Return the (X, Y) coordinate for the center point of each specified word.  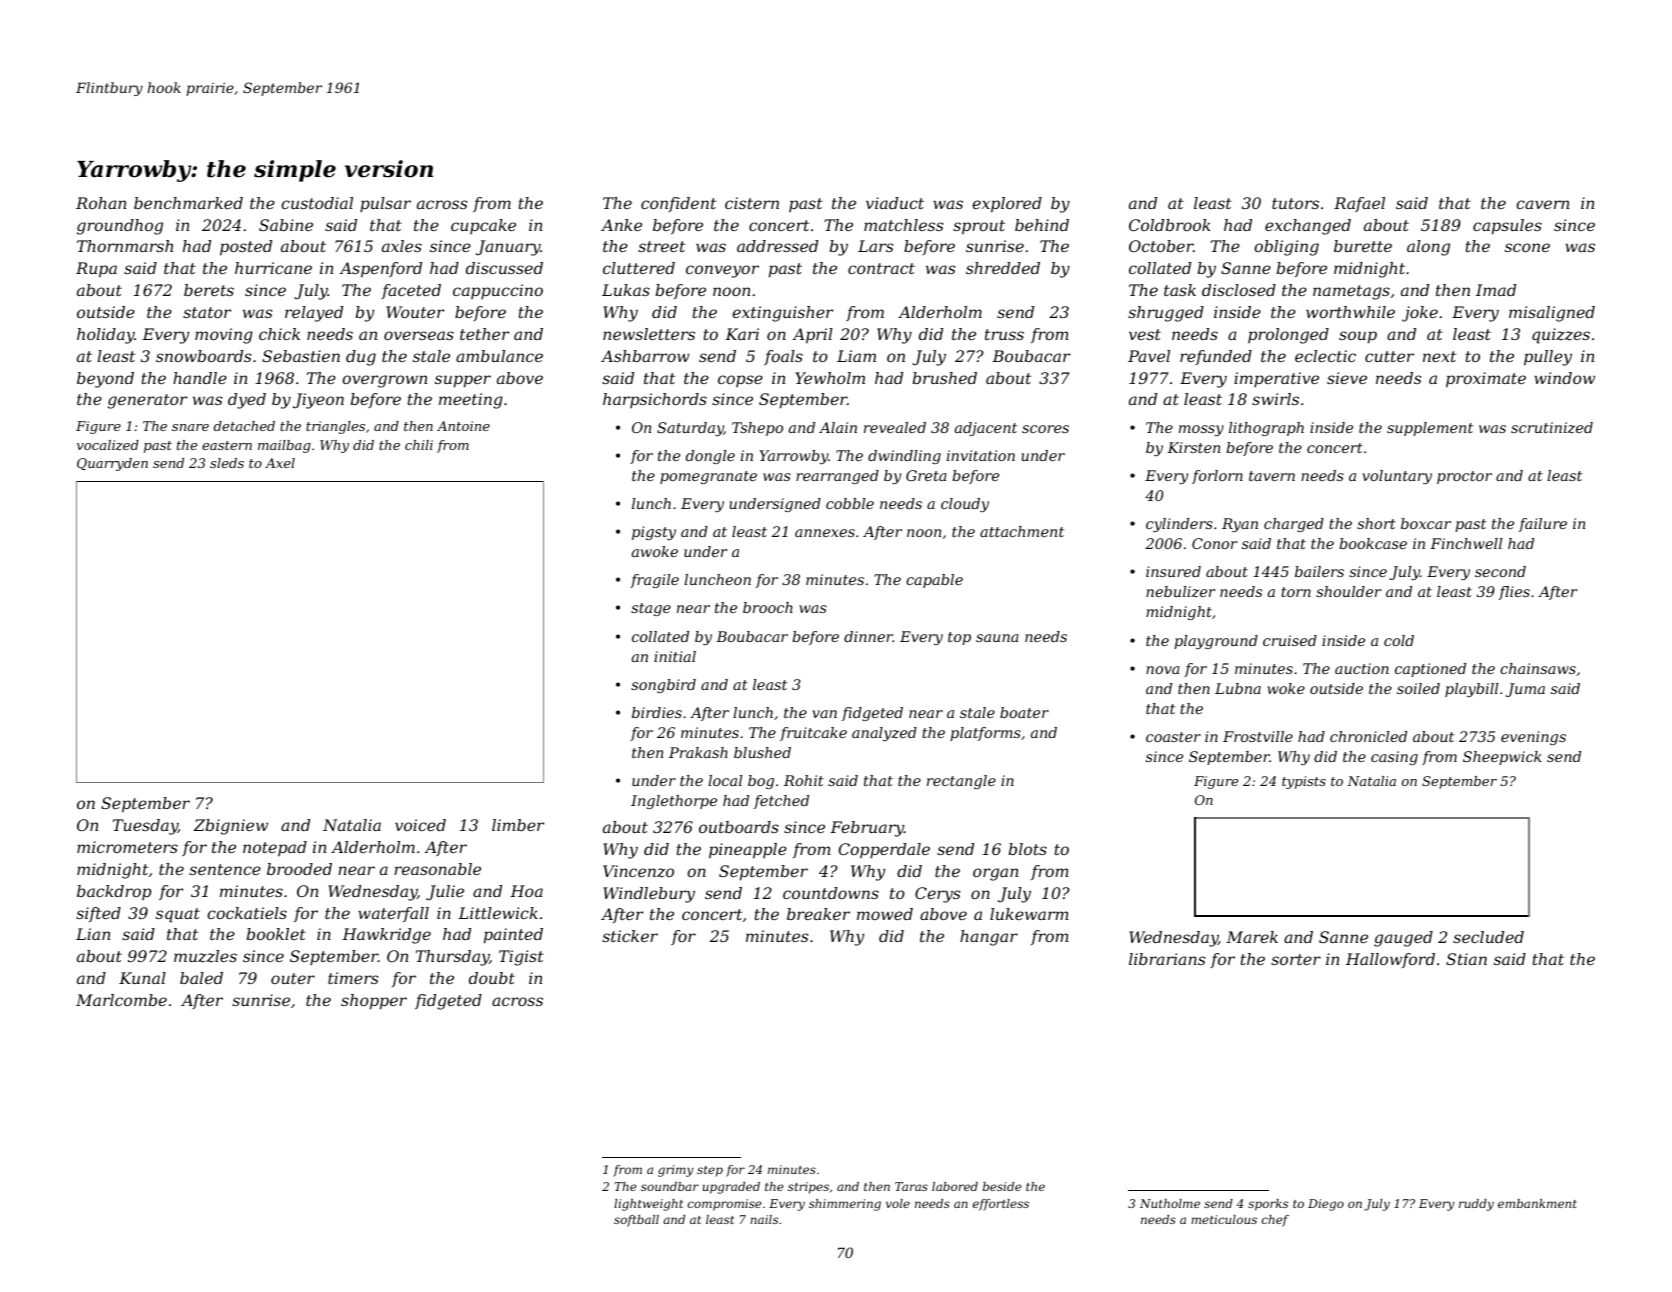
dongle (710, 457)
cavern (1542, 204)
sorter (1296, 959)
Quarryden (112, 464)
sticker (630, 936)
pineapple (748, 851)
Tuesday (145, 827)
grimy (676, 1171)
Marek (1252, 937)
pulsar (385, 205)
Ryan (1240, 525)
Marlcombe (121, 1000)
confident (678, 204)
